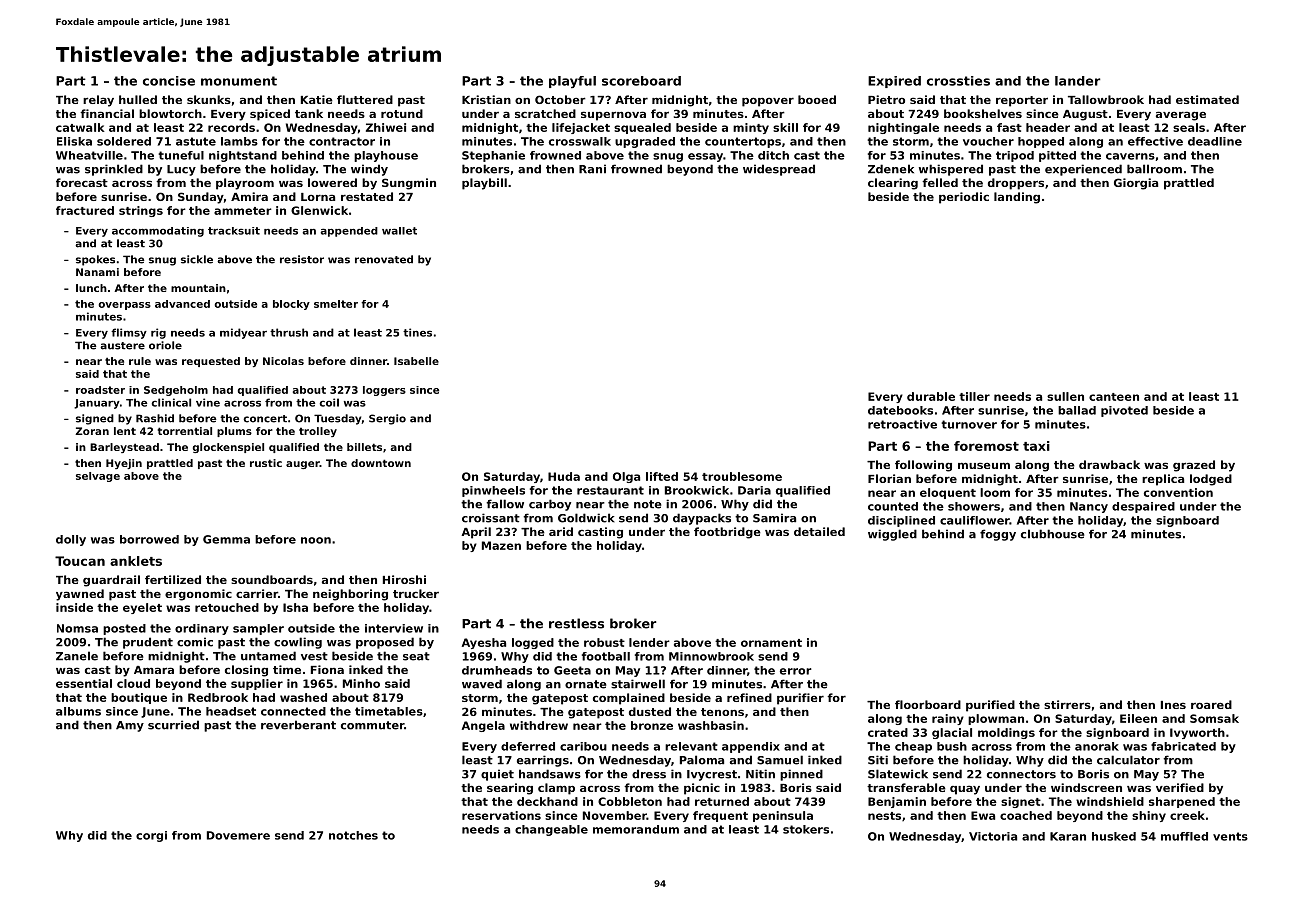 The width and height of the screenshot is (1308, 924). What do you see at coordinates (780, 760) in the screenshot?
I see `Samuel` at bounding box center [780, 760].
